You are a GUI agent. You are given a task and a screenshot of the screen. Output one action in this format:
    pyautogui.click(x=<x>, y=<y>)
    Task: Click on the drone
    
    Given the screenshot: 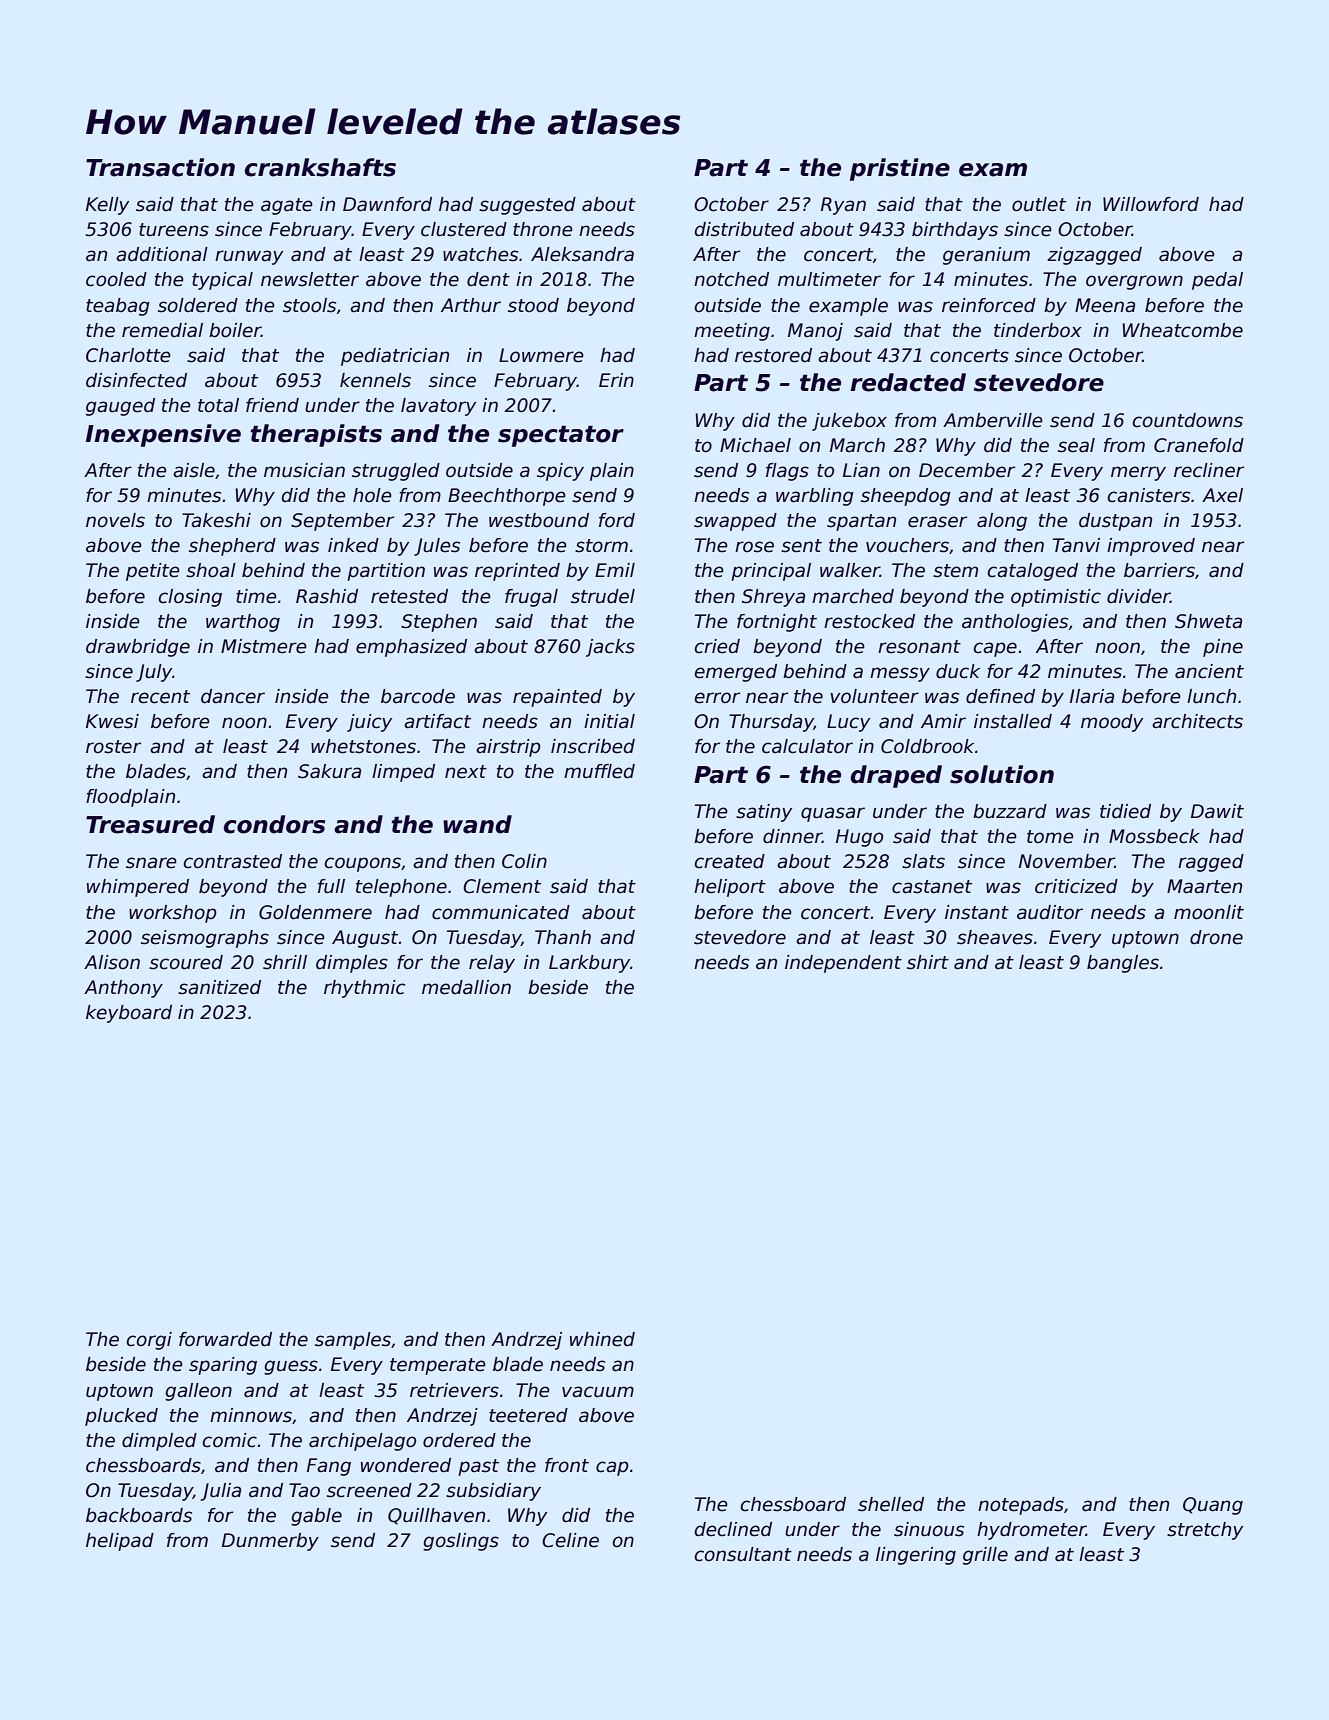 What is the action you would take?
    pyautogui.click(x=1216, y=937)
